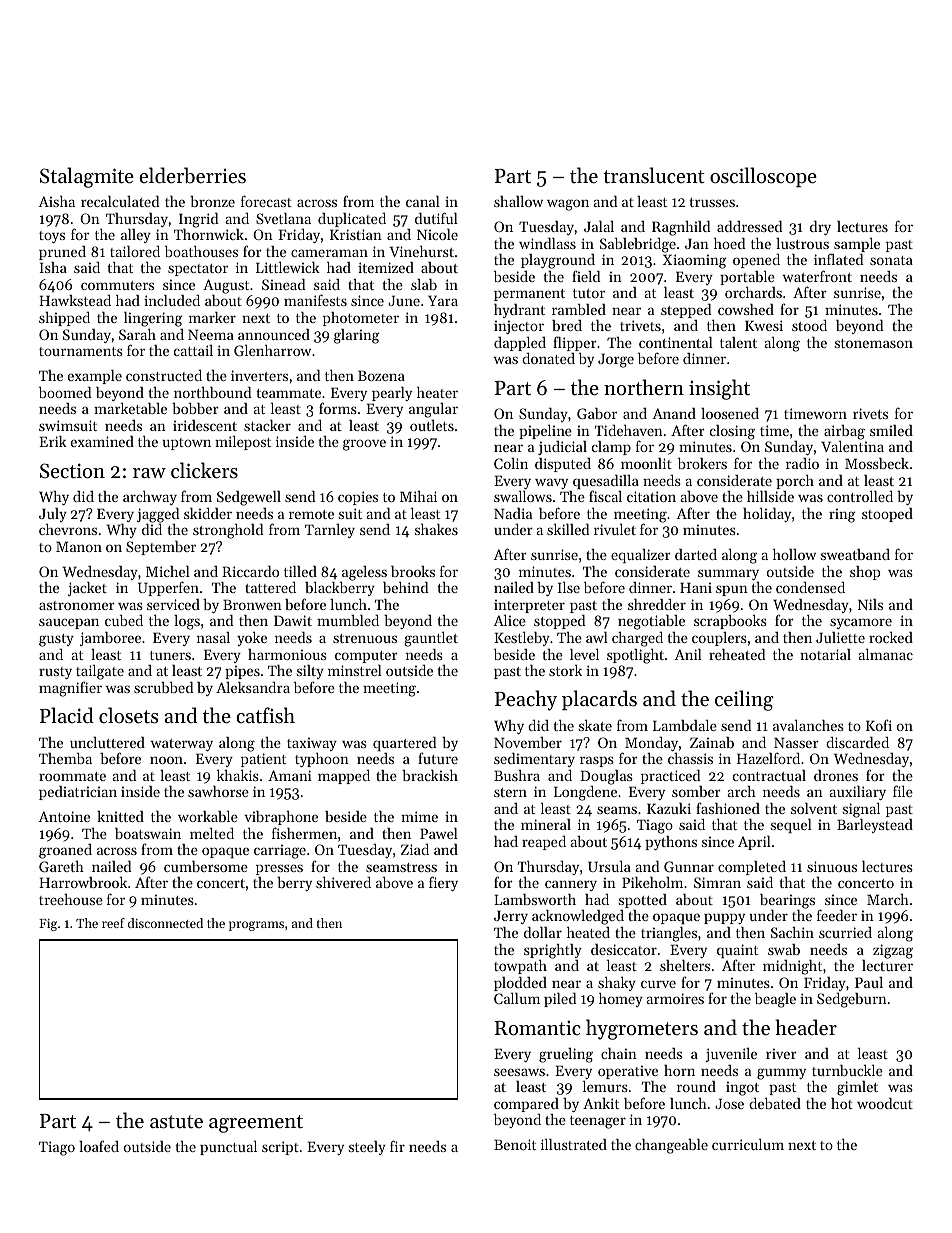 This page has width=952, height=1233. I want to click on September, so click(161, 548).
